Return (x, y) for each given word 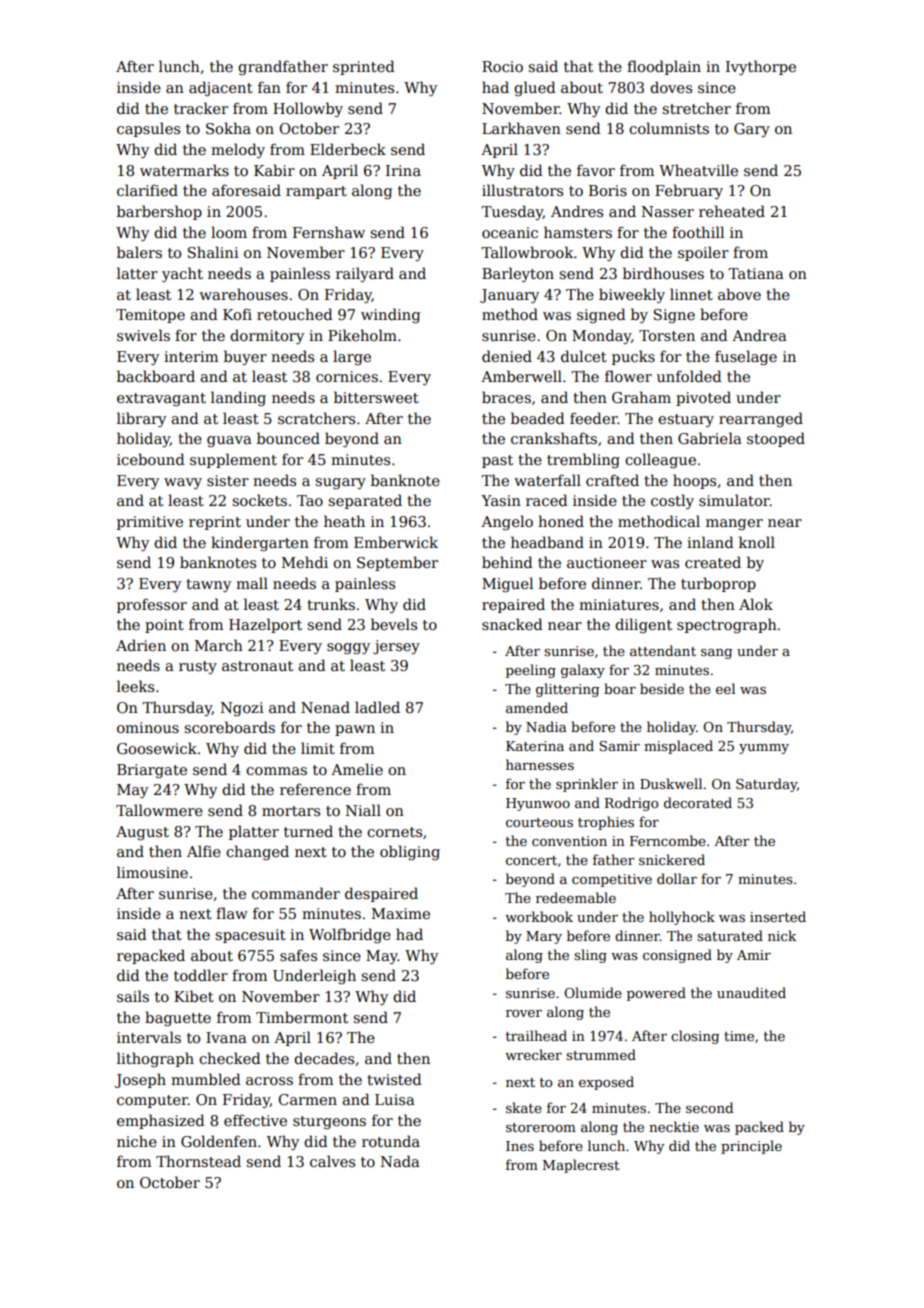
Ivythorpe (761, 67)
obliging (410, 852)
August (142, 833)
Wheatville (698, 170)
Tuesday (512, 212)
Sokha (228, 128)
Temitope (150, 316)
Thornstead (198, 1161)
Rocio (502, 66)
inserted (778, 916)
